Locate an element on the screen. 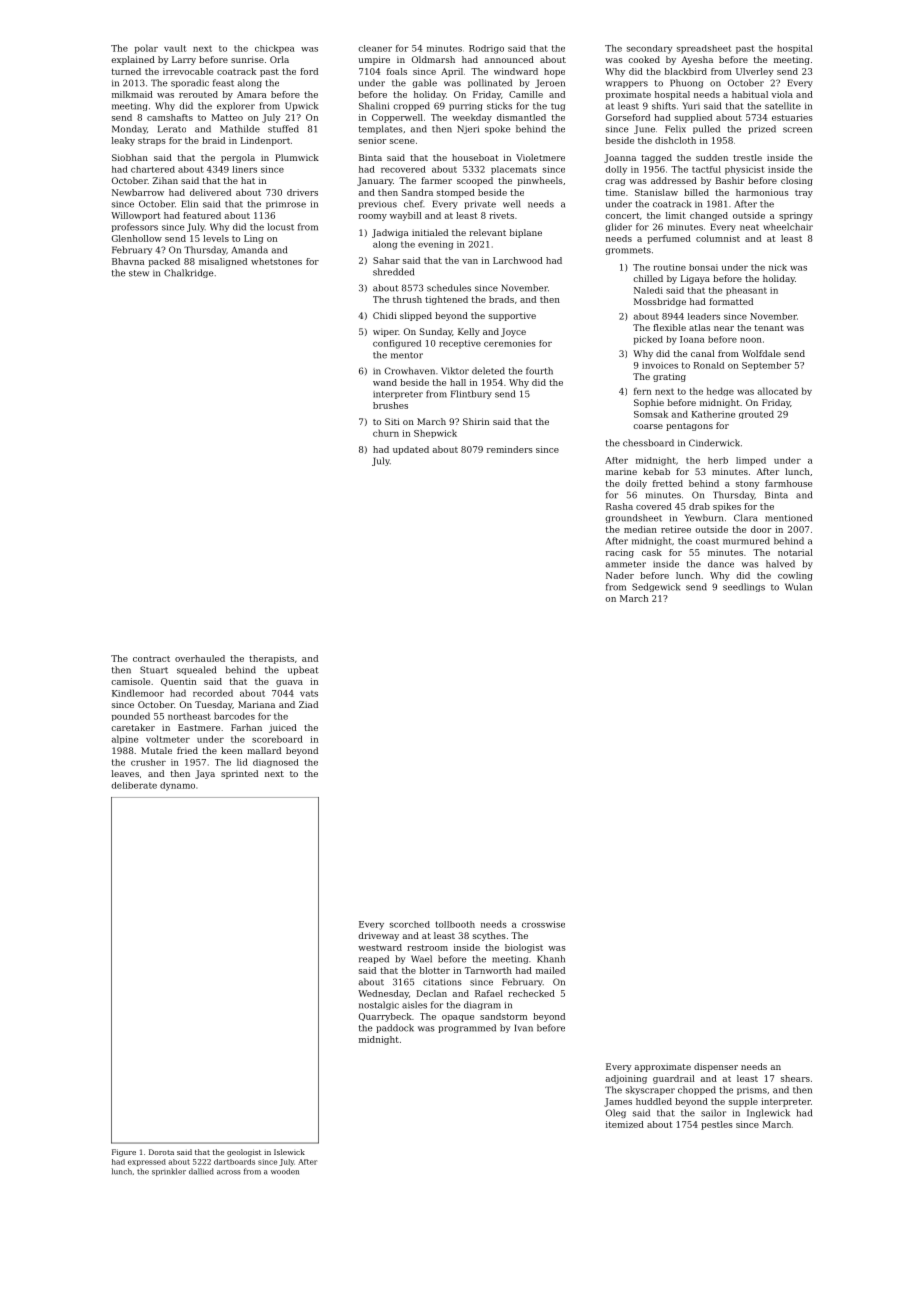 This screenshot has height=1308, width=924. chickpea is located at coordinates (275, 49).
